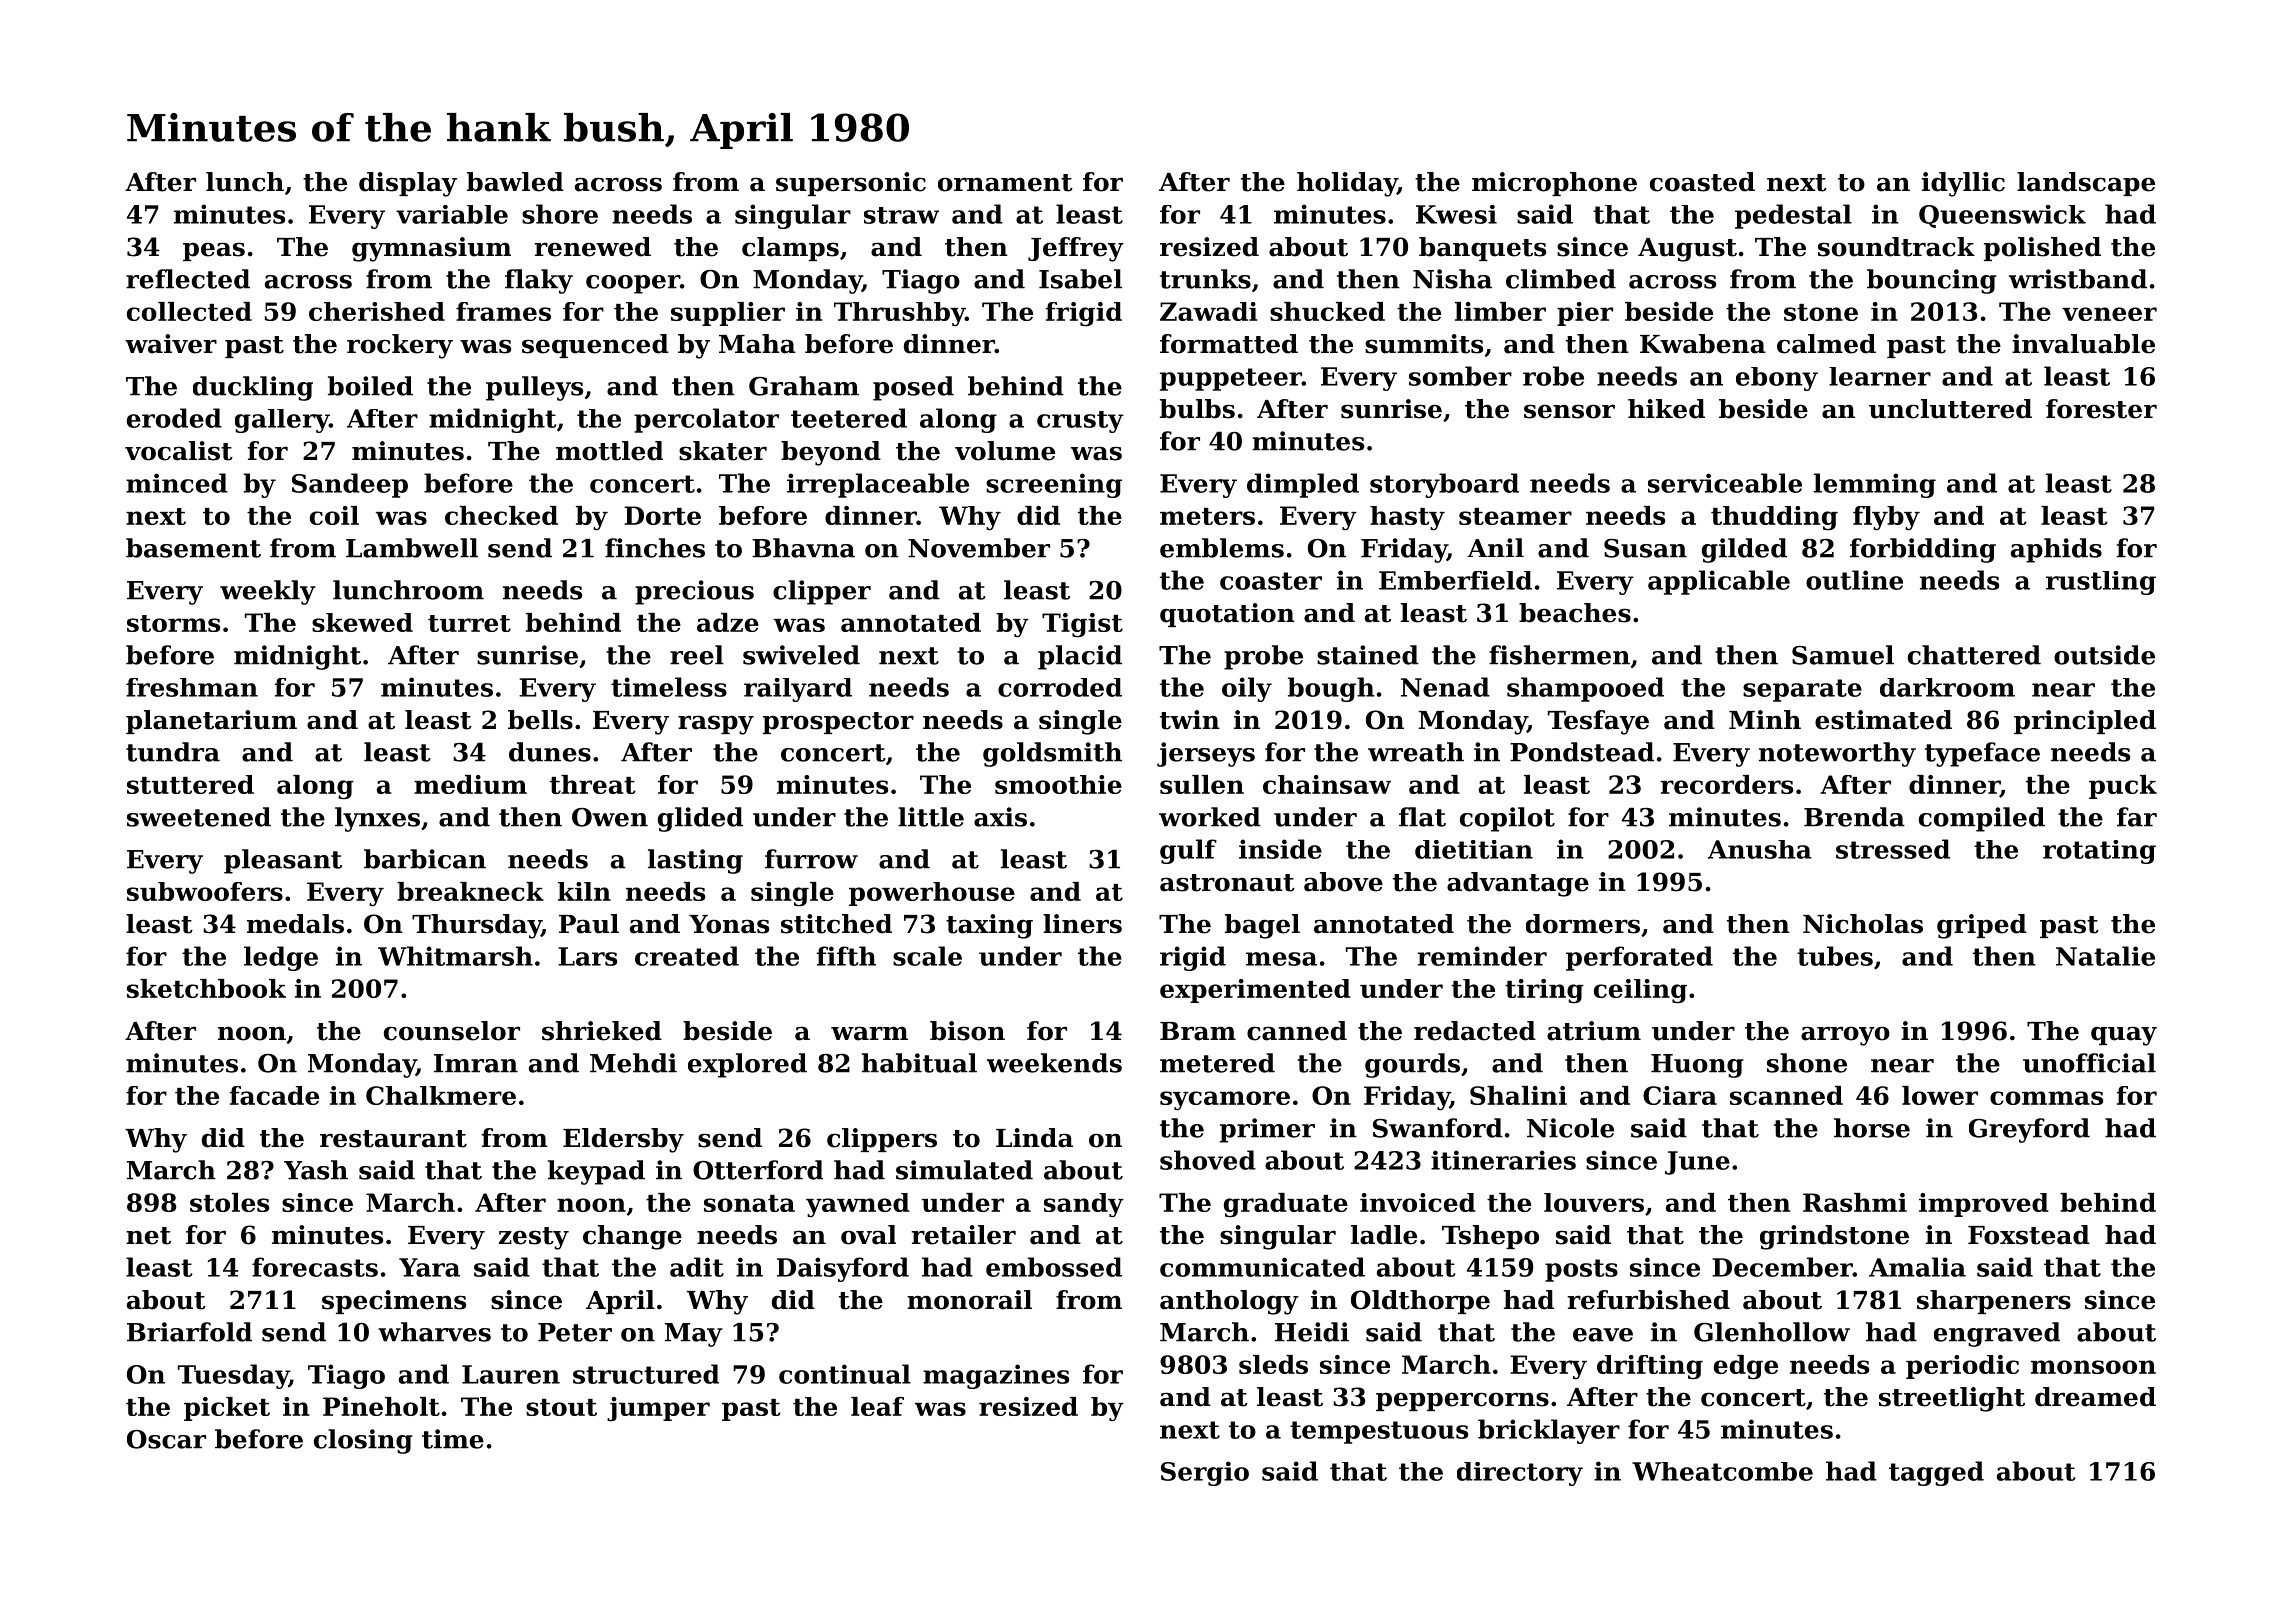 Image resolution: width=2282 pixels, height=1614 pixels. I want to click on above, so click(1343, 882).
